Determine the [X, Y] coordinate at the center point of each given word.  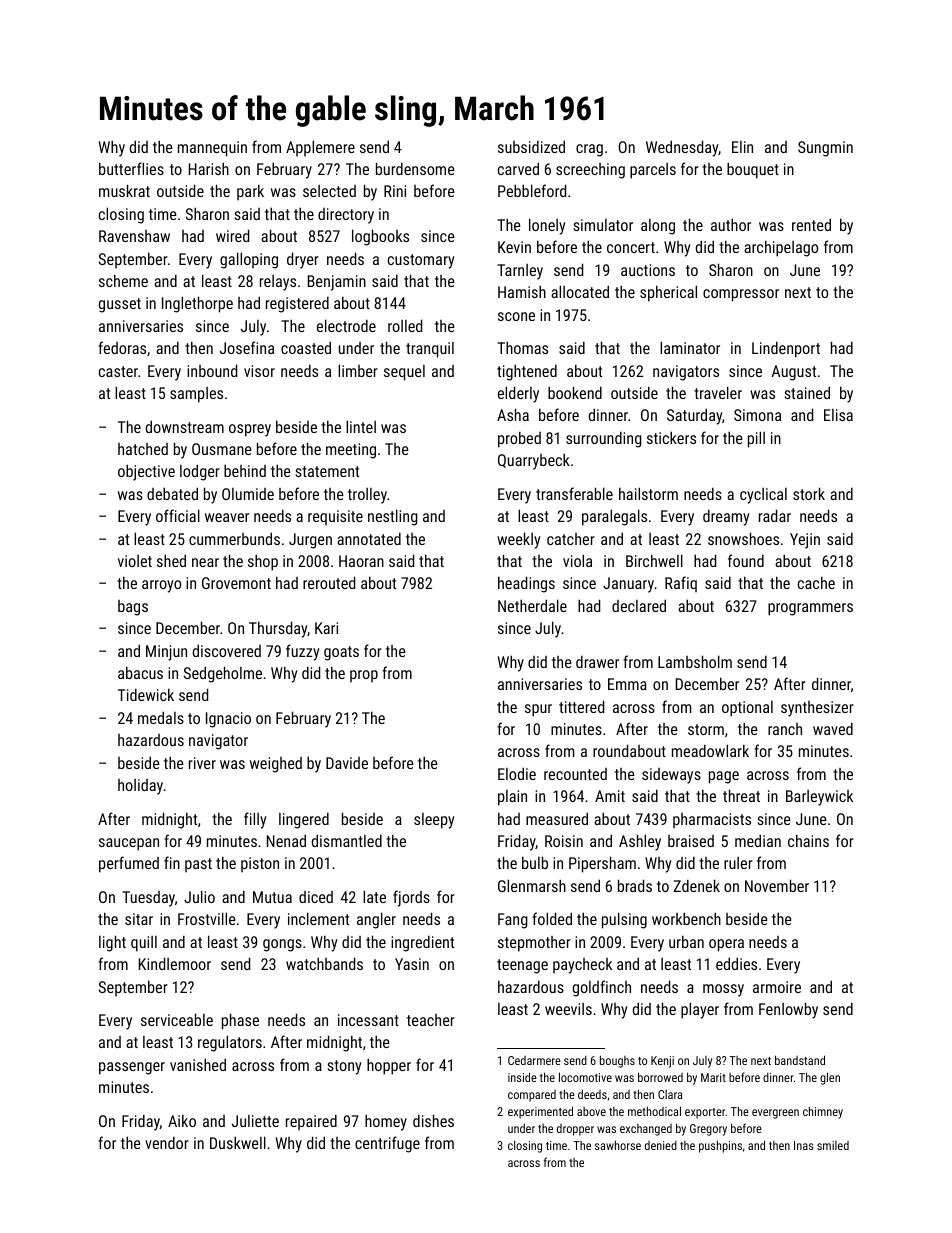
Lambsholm [695, 661]
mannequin [212, 149]
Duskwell [238, 1142]
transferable [574, 493]
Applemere [320, 148]
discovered [227, 650]
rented [811, 224]
